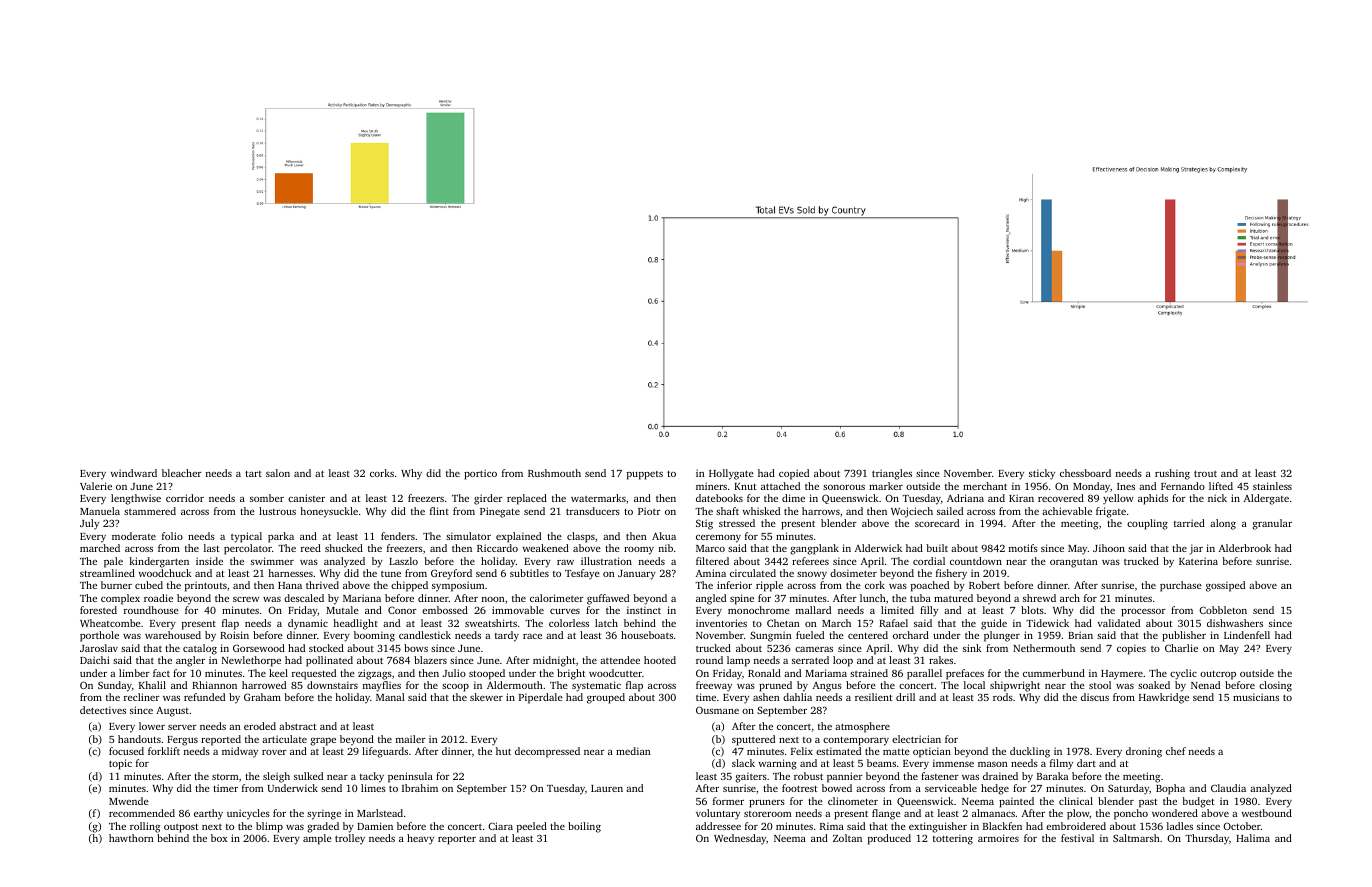 The width and height of the screenshot is (1372, 887). What do you see at coordinates (185, 498) in the screenshot?
I see `corridor` at bounding box center [185, 498].
